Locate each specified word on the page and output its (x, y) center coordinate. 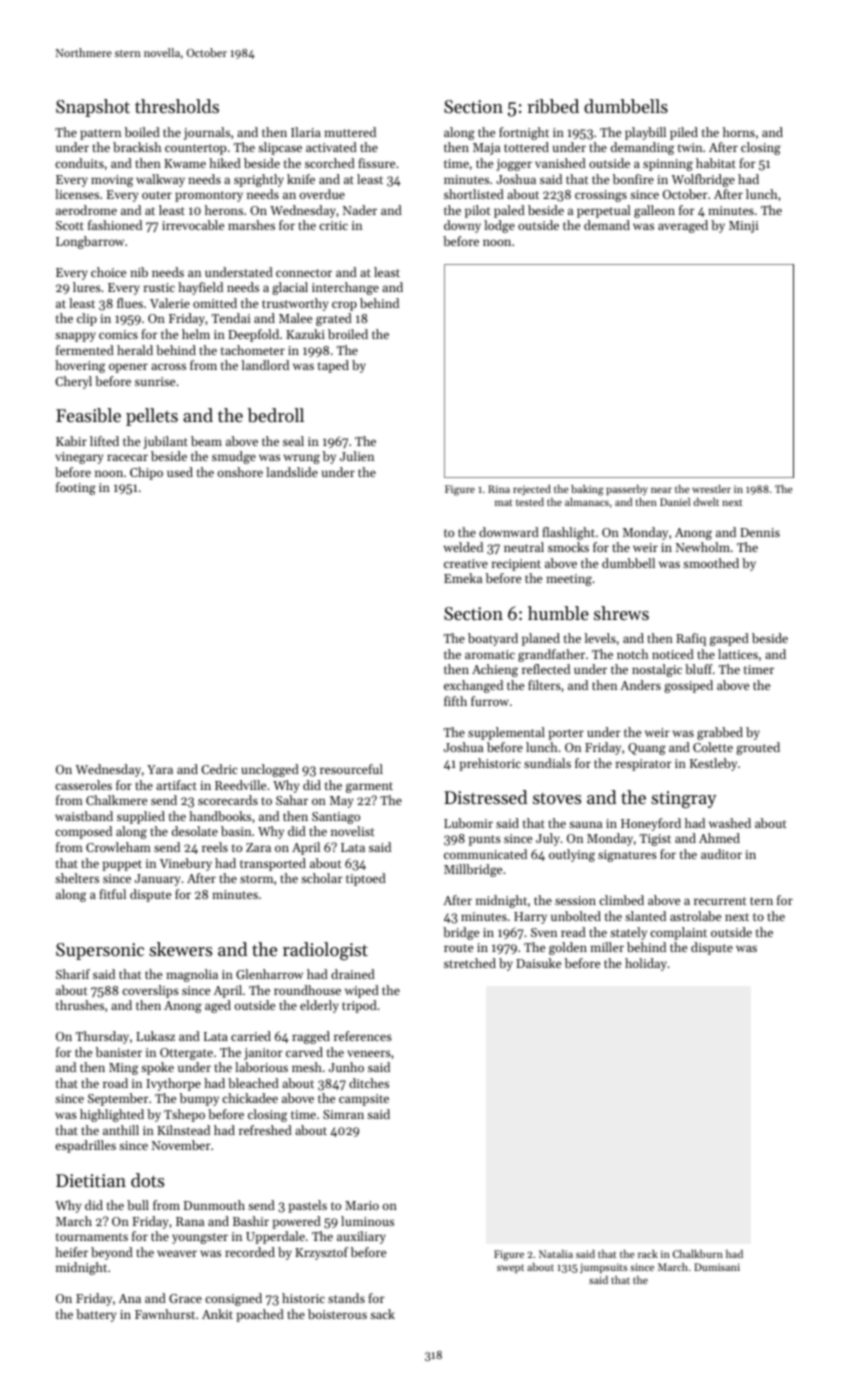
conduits (79, 163)
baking (587, 490)
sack (382, 1314)
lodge (499, 226)
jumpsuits (603, 1268)
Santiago (336, 818)
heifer (71, 1252)
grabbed (720, 733)
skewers (180, 949)
